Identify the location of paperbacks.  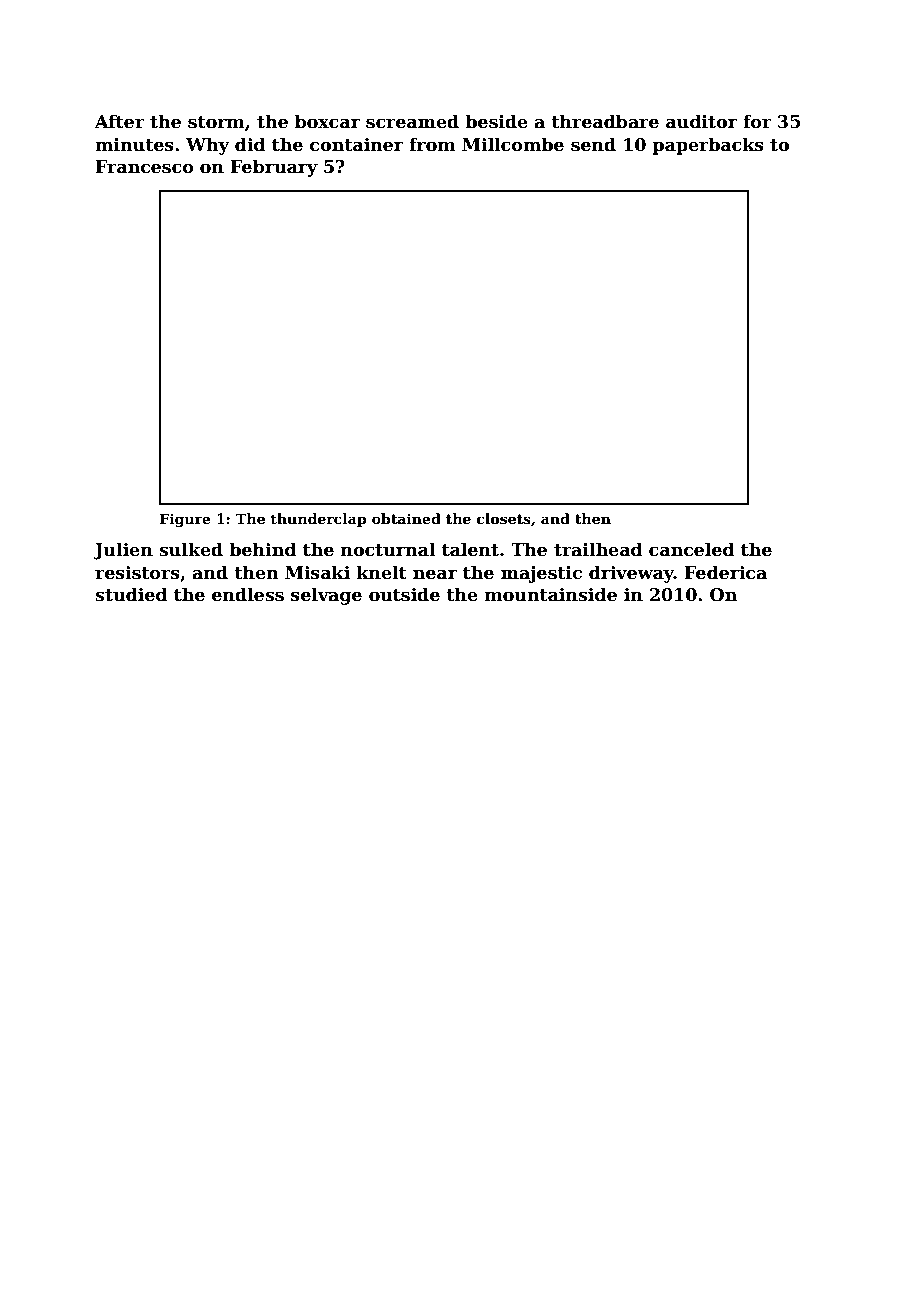
(708, 146).
